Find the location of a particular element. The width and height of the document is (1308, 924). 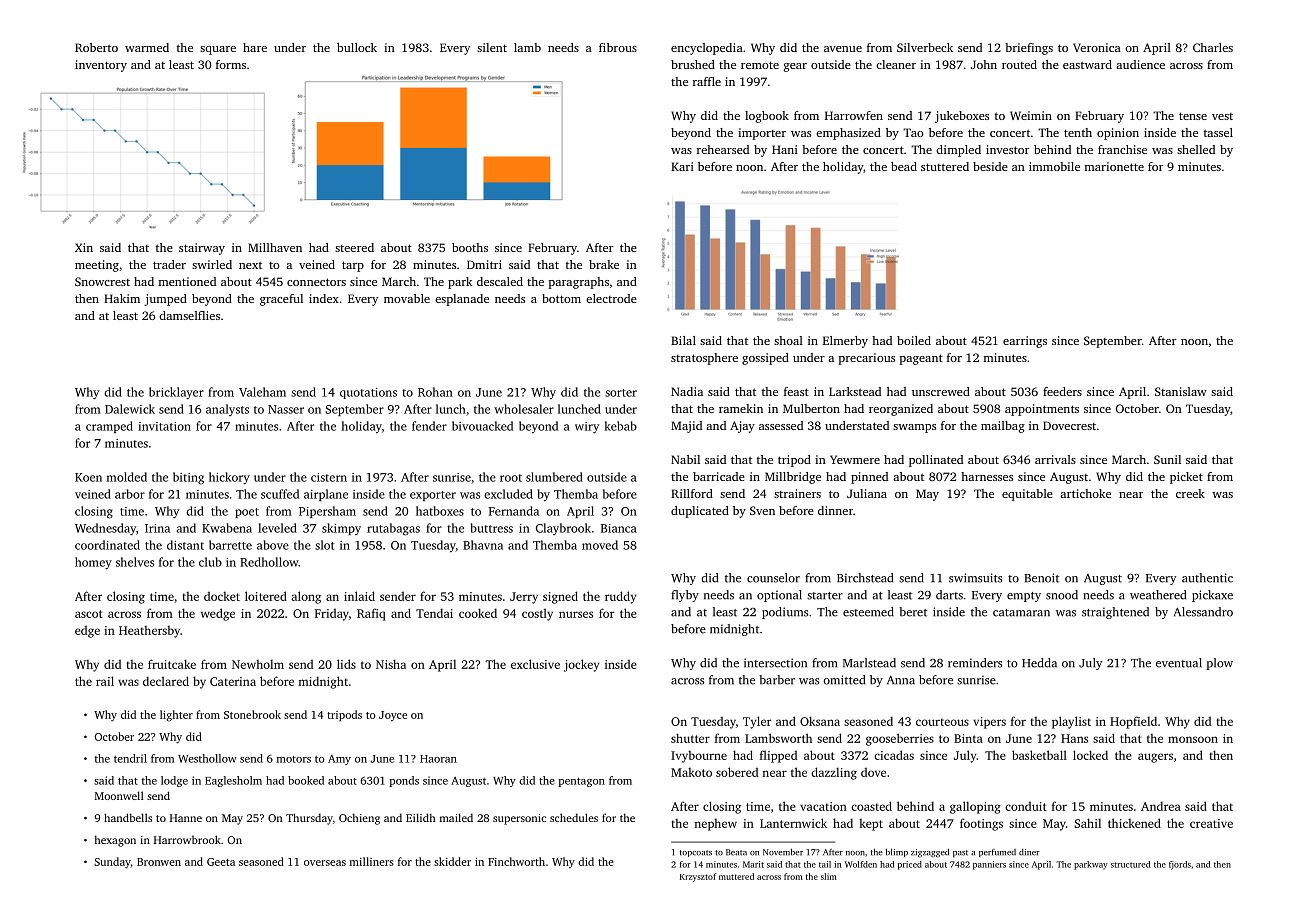

hare is located at coordinates (255, 47).
